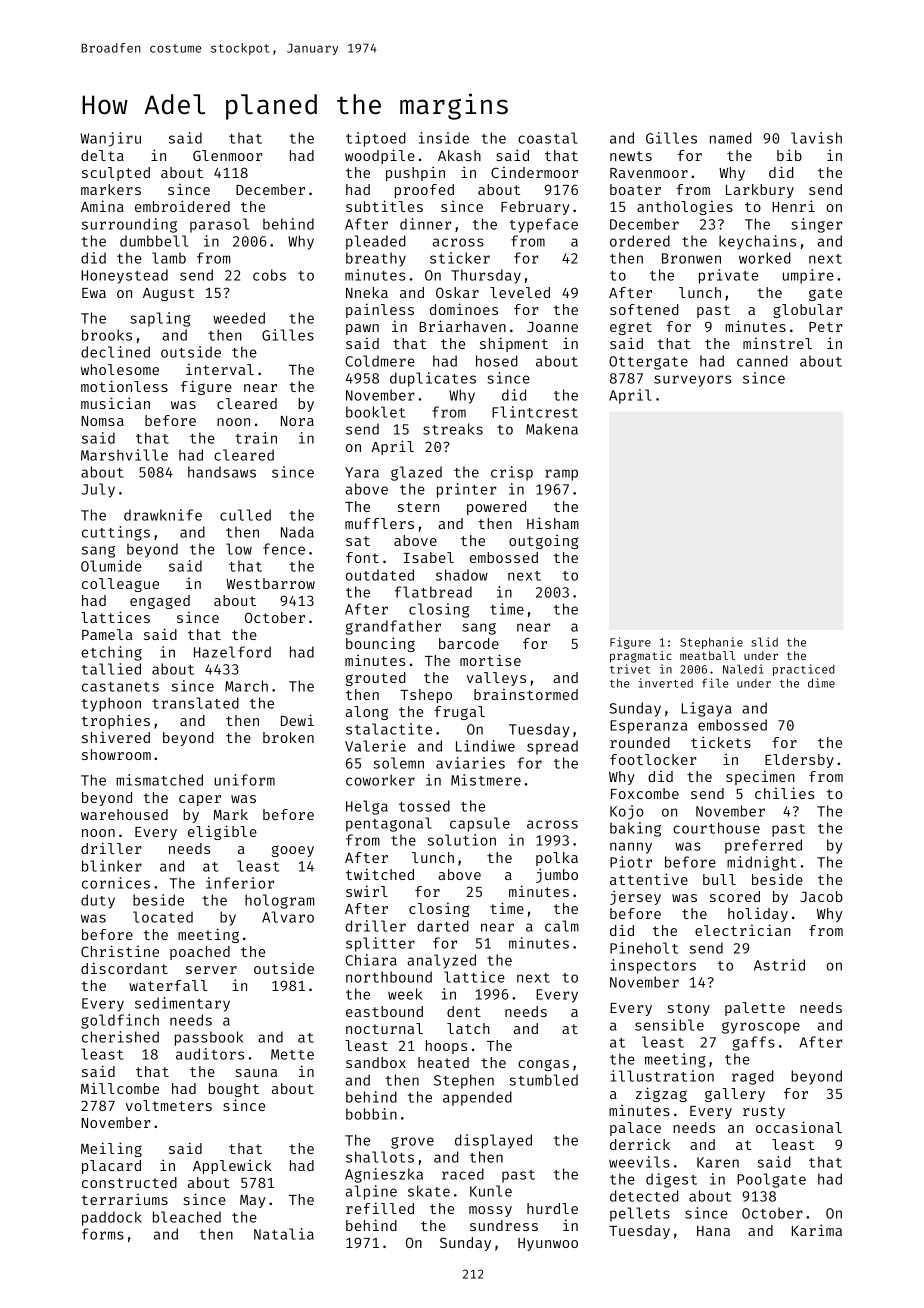 This image has width=924, height=1308. What do you see at coordinates (200, 953) in the image?
I see `poached` at bounding box center [200, 953].
